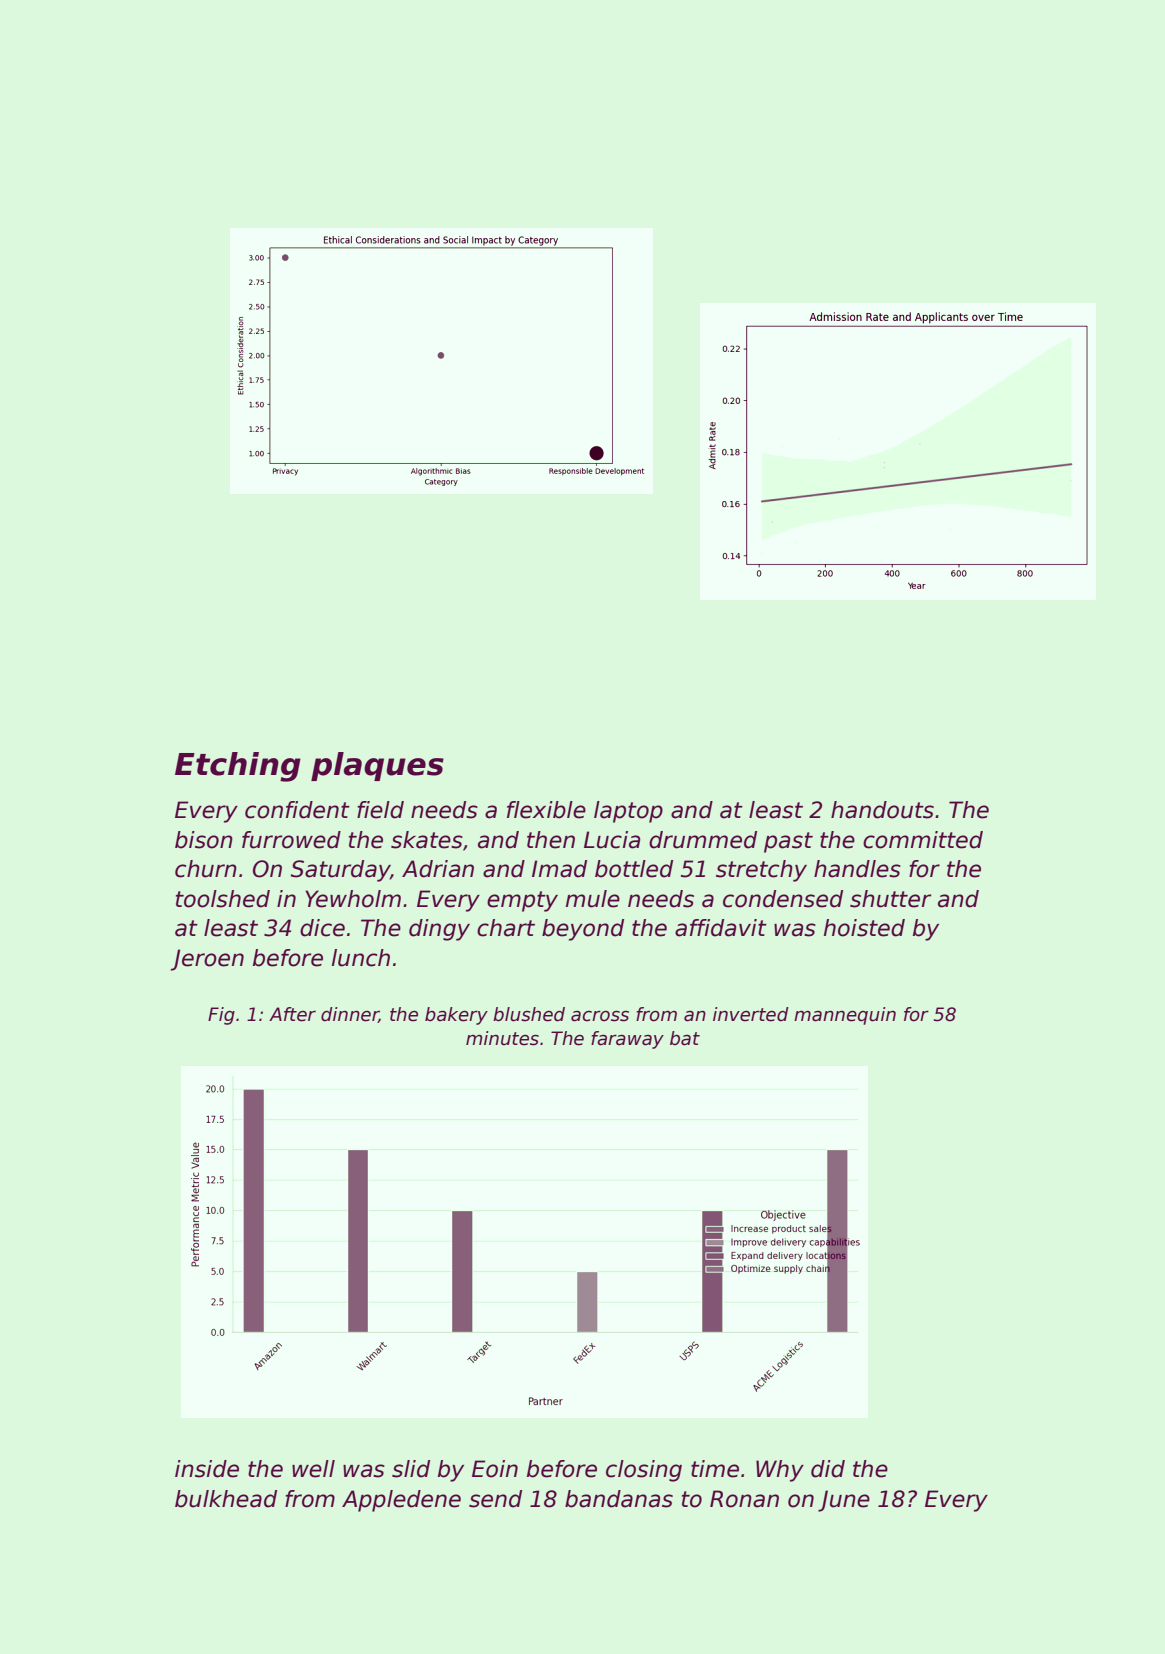  Describe the element at coordinates (627, 1040) in the image. I see `faraway` at that location.
